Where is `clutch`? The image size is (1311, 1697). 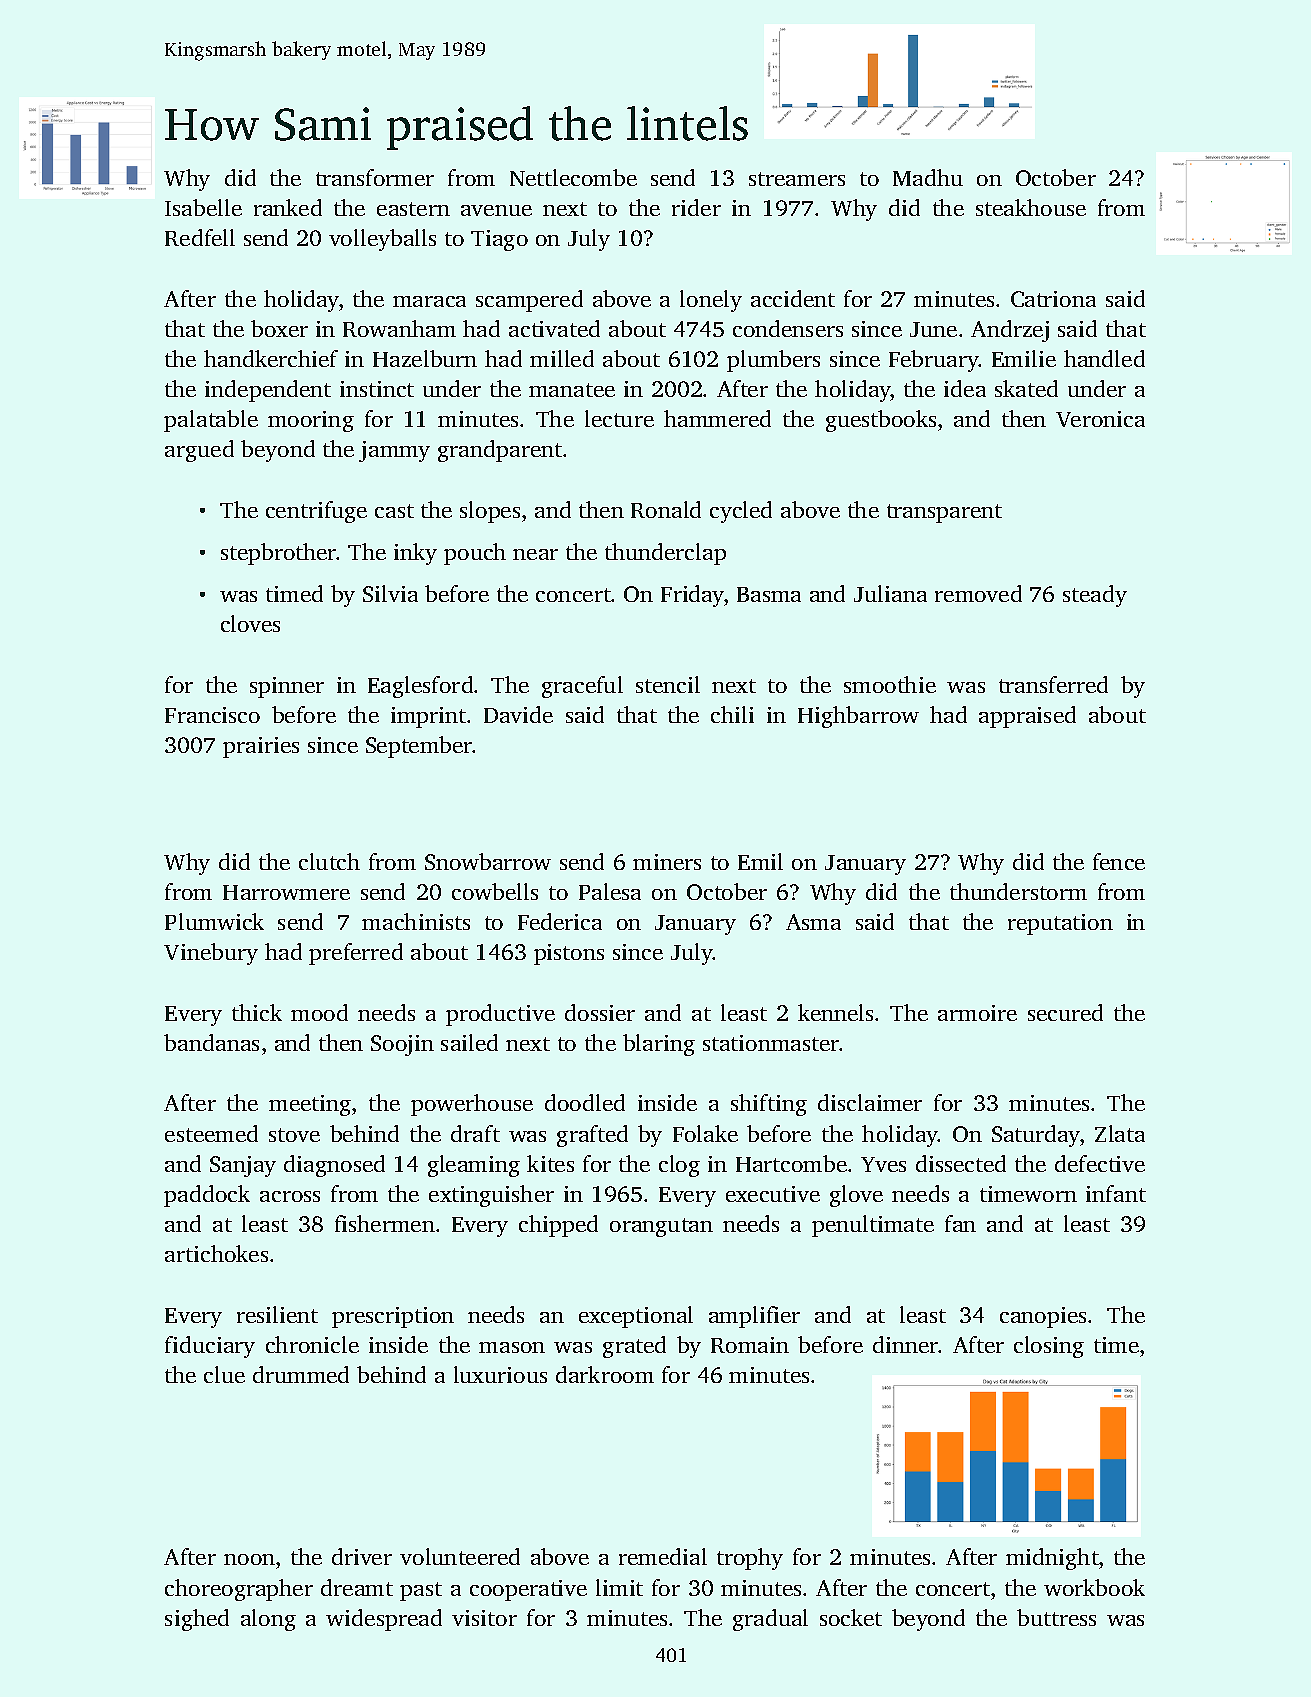
clutch is located at coordinates (329, 861).
